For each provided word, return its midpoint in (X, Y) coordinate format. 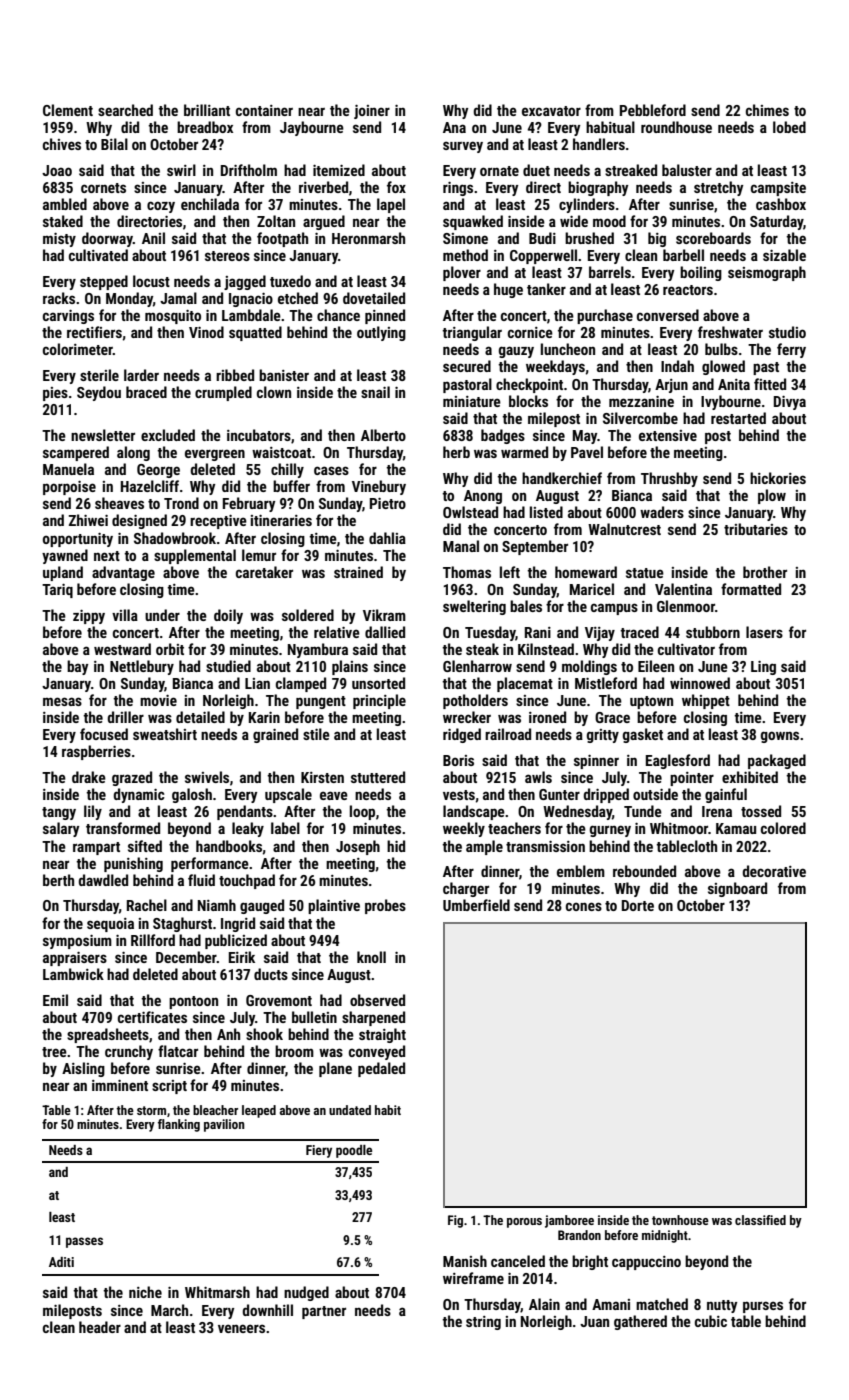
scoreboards (713, 238)
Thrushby (669, 479)
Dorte (638, 905)
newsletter (103, 435)
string (483, 1323)
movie (158, 700)
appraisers (75, 959)
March (169, 1310)
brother (765, 572)
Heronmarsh (368, 238)
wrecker (467, 717)
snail (375, 392)
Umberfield (476, 905)
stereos (227, 256)
